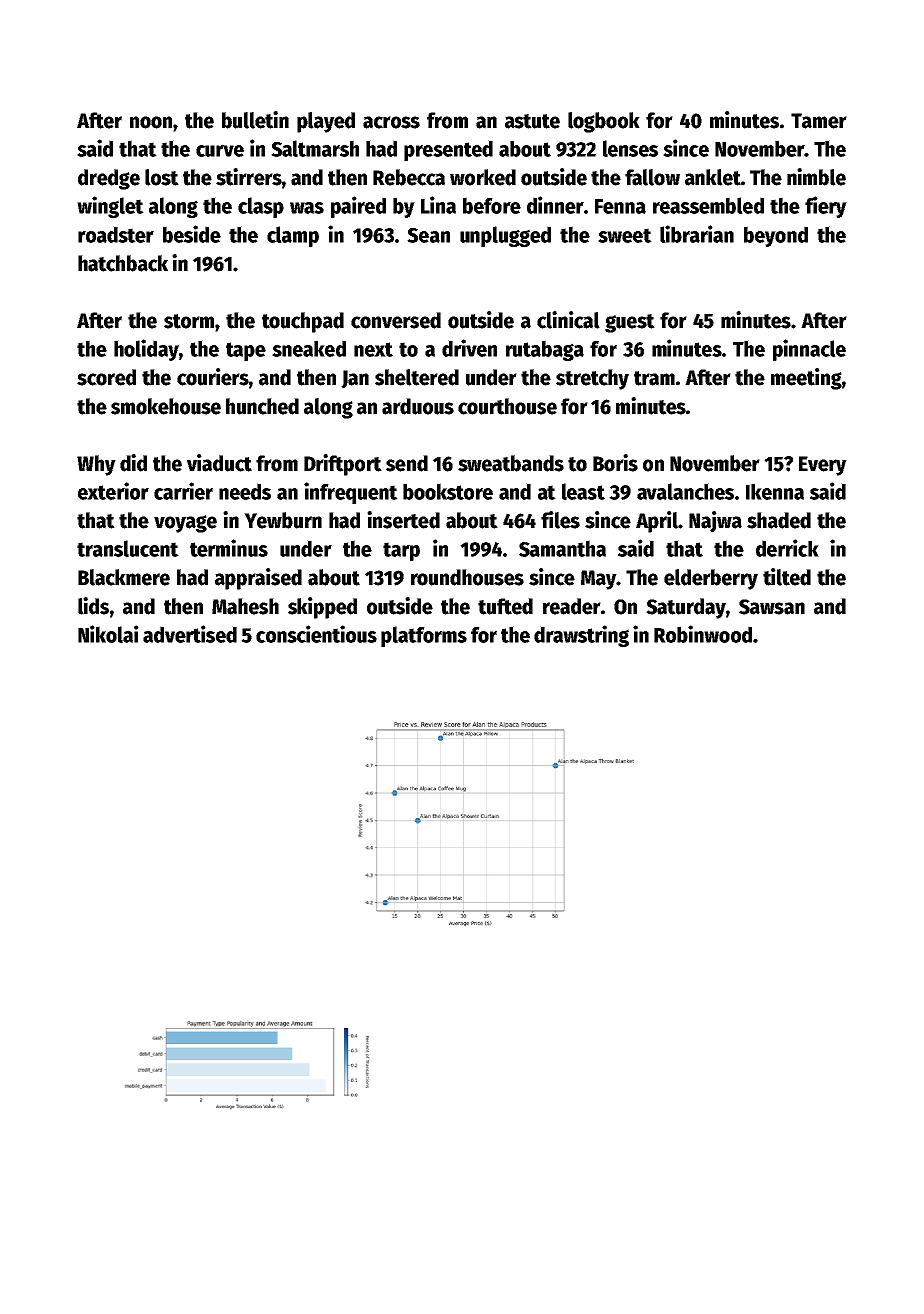 This page has height=1314, width=924. I want to click on noon, so click(151, 122).
